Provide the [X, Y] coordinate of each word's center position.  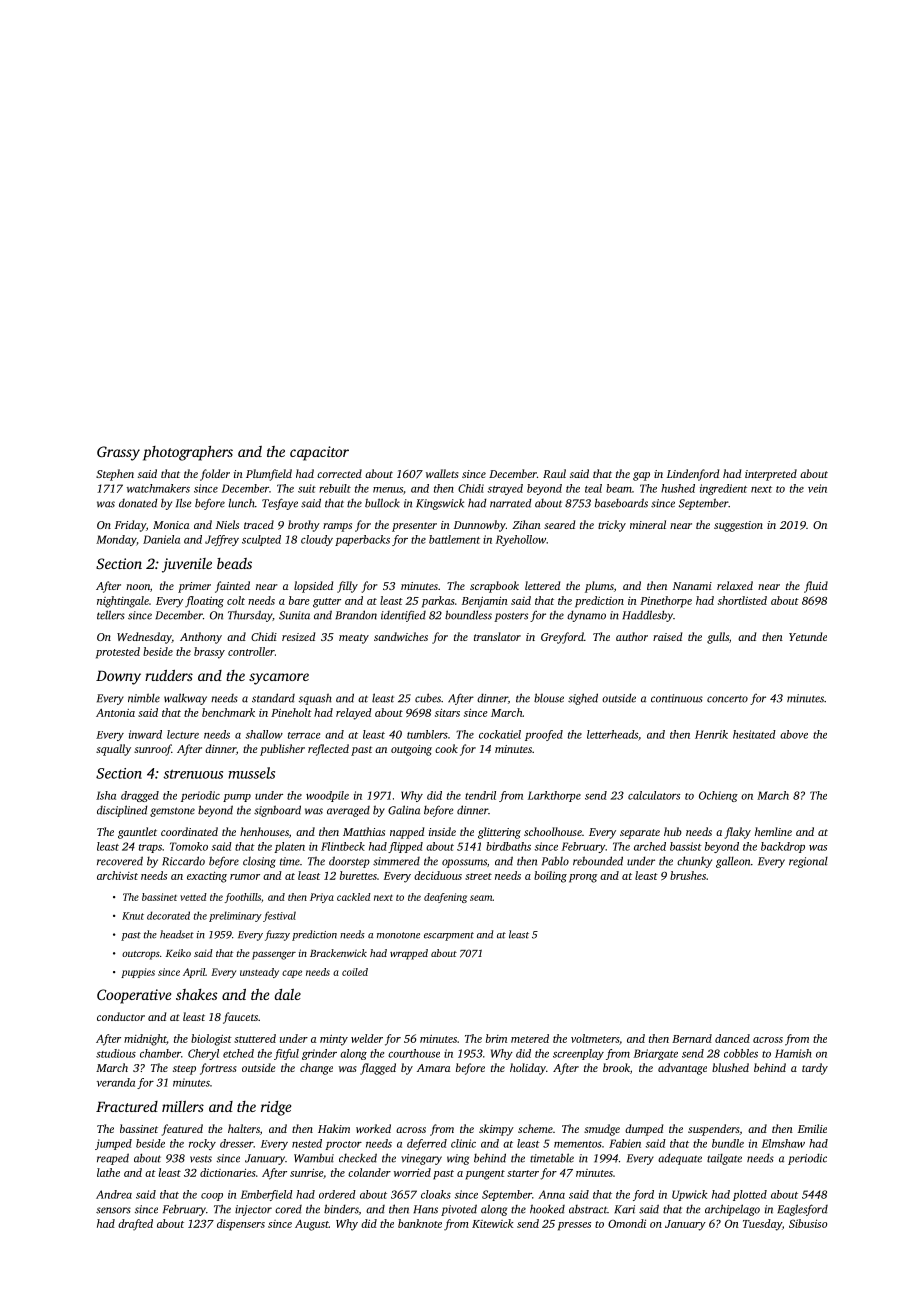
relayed [354, 714]
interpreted [771, 475]
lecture [183, 734]
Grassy [118, 453]
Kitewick [492, 1223]
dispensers [241, 1225]
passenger [274, 955]
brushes [688, 875]
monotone [398, 935]
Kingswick [440, 504]
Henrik [711, 734]
